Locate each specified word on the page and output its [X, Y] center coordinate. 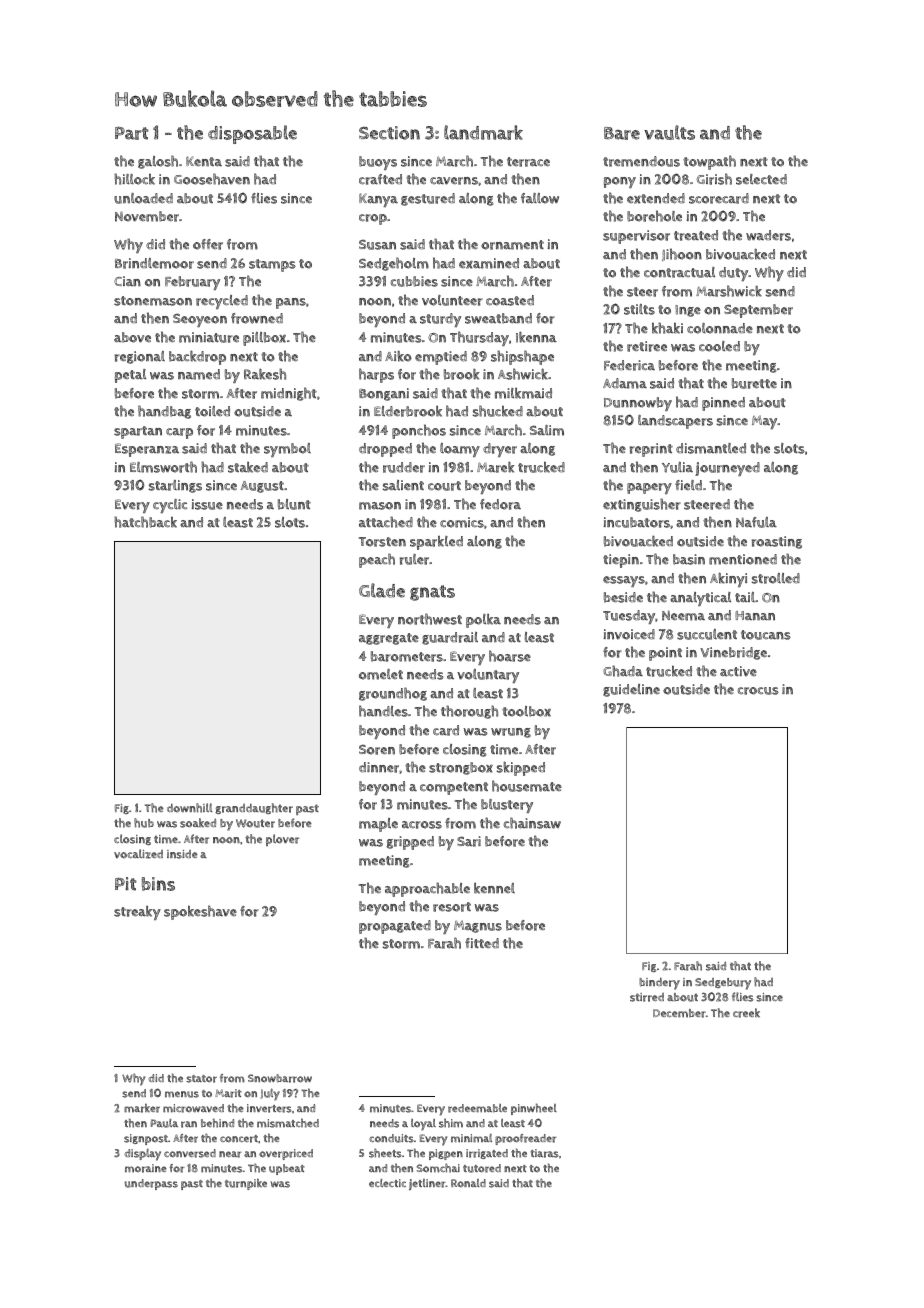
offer [208, 244]
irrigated [487, 1154]
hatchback [145, 522]
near [230, 1154]
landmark [483, 132]
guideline [631, 690]
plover [282, 840]
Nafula [756, 522]
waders [768, 235]
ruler [414, 559]
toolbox [526, 711]
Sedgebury [723, 984]
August [262, 487]
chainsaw [532, 823]
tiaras [544, 1153]
